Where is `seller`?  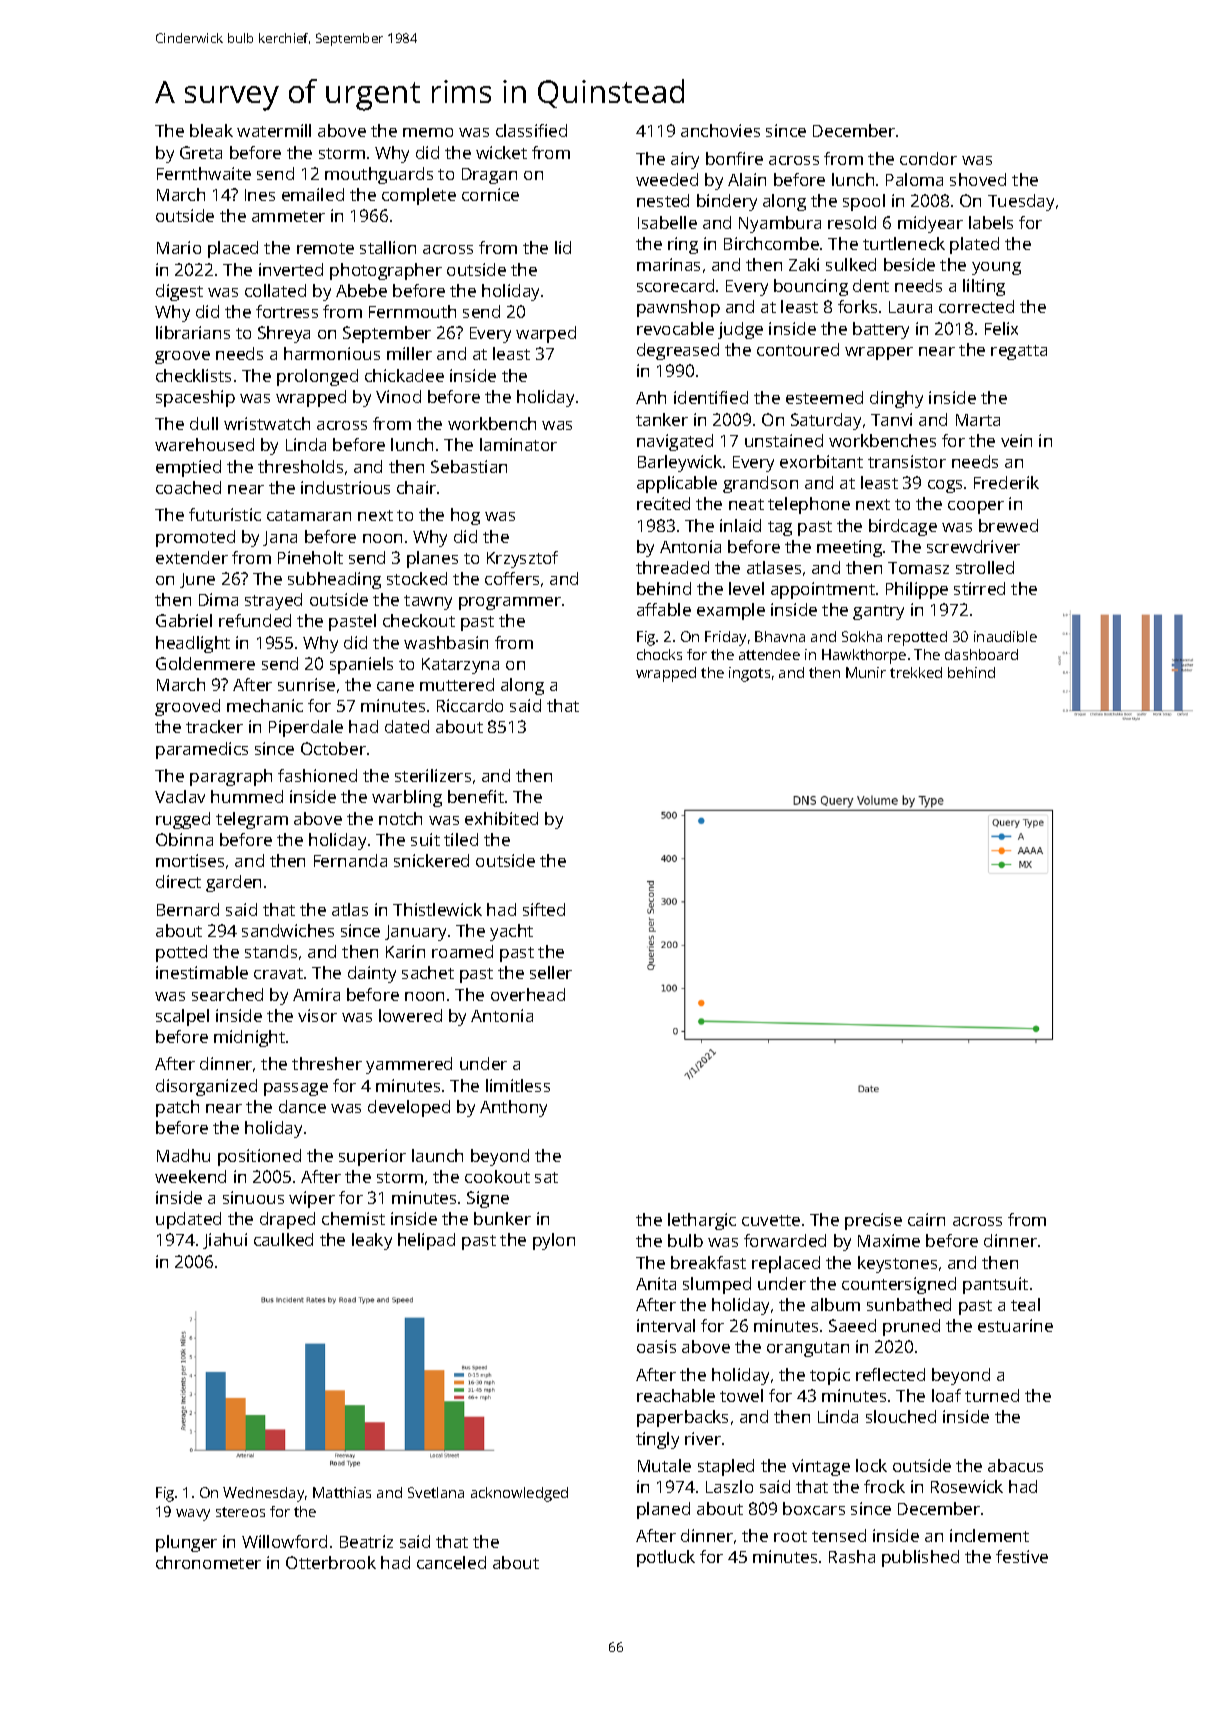
seller is located at coordinates (551, 972).
